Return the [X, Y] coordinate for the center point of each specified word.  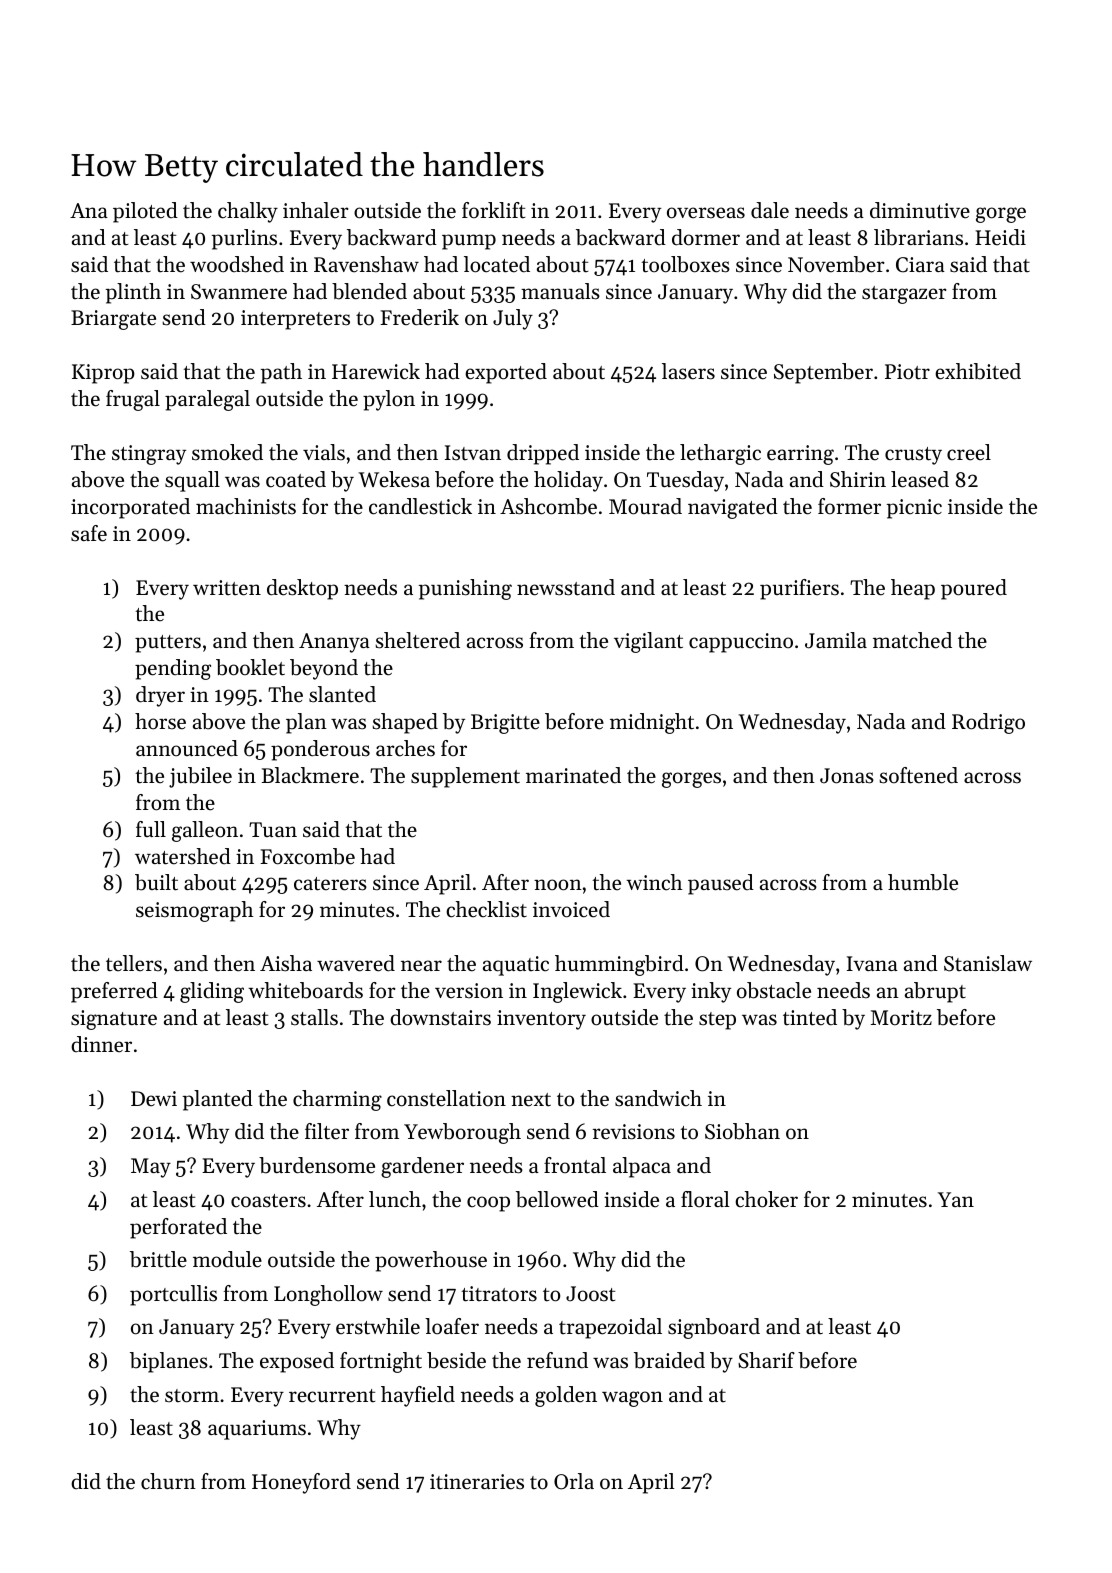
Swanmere [239, 292]
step [717, 1021]
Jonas [847, 776]
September [823, 373]
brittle [158, 1259]
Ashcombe [548, 506]
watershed [183, 856]
